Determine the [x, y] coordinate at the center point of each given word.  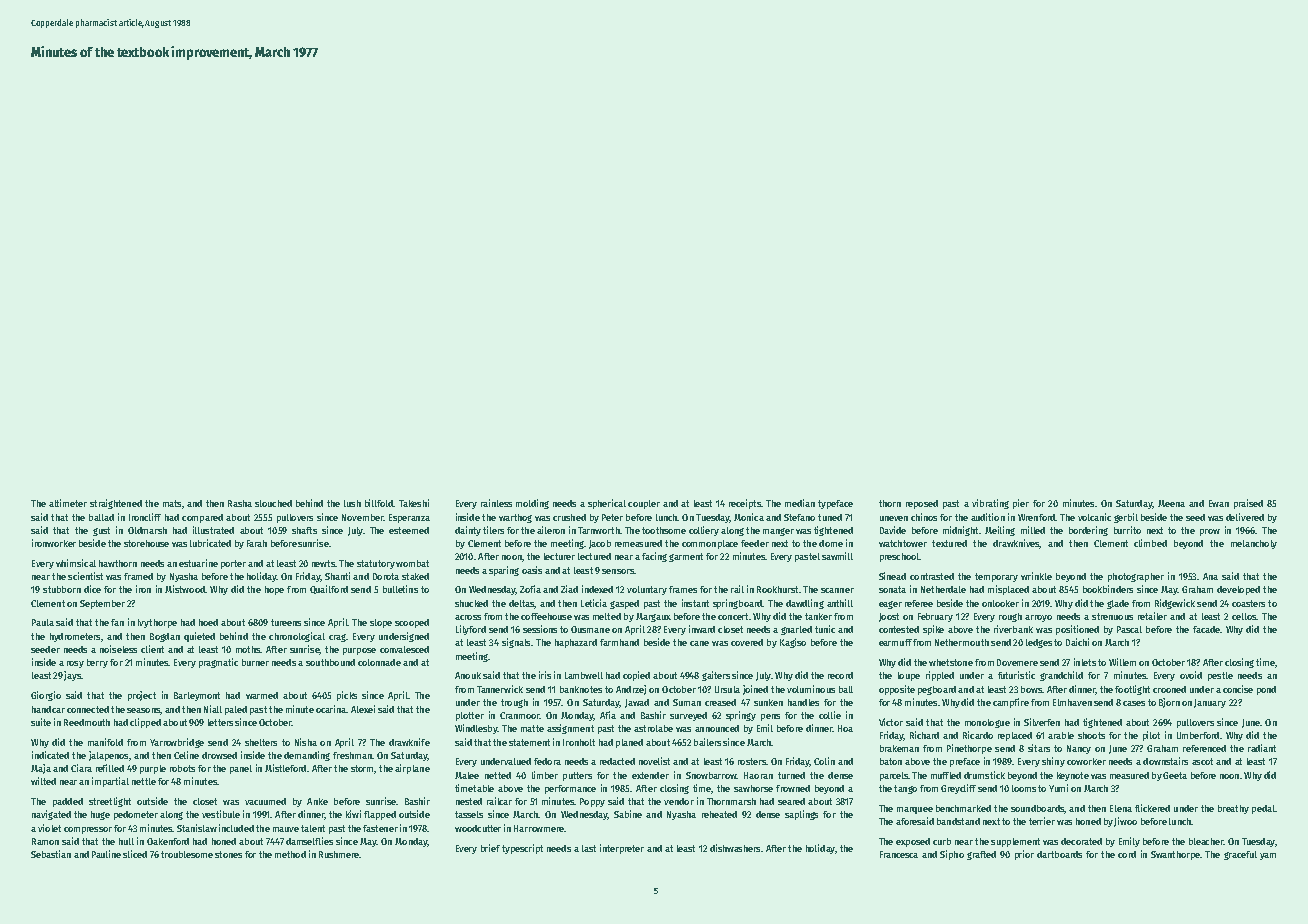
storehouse [146, 543]
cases [1134, 703]
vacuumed [265, 801]
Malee [467, 775]
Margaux [653, 617]
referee [919, 603]
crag [337, 638]
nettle [144, 781]
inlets [1085, 662]
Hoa [845, 728]
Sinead [892, 576]
